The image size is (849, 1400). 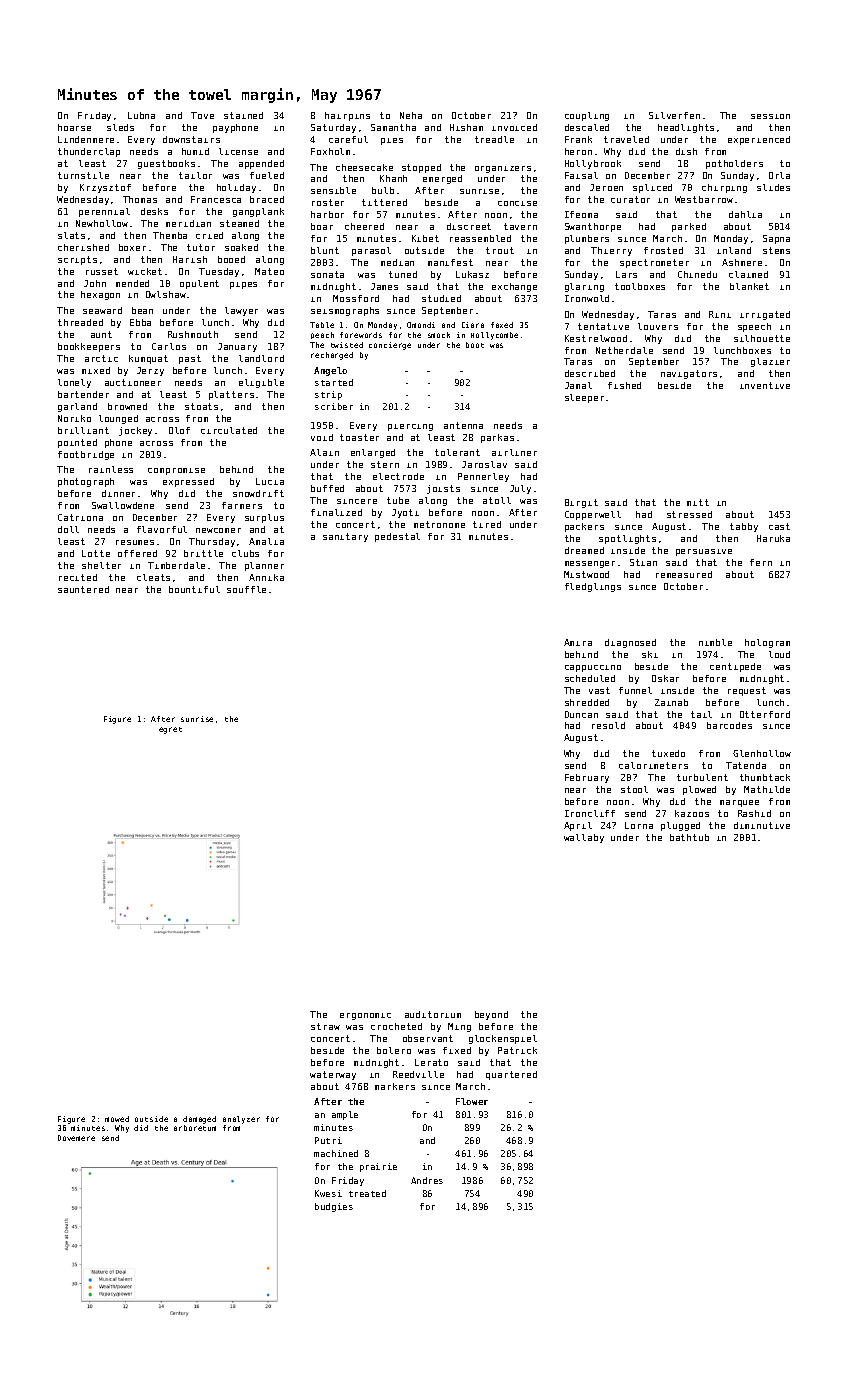 What do you see at coordinates (596, 338) in the image?
I see `Kestrelwood` at bounding box center [596, 338].
